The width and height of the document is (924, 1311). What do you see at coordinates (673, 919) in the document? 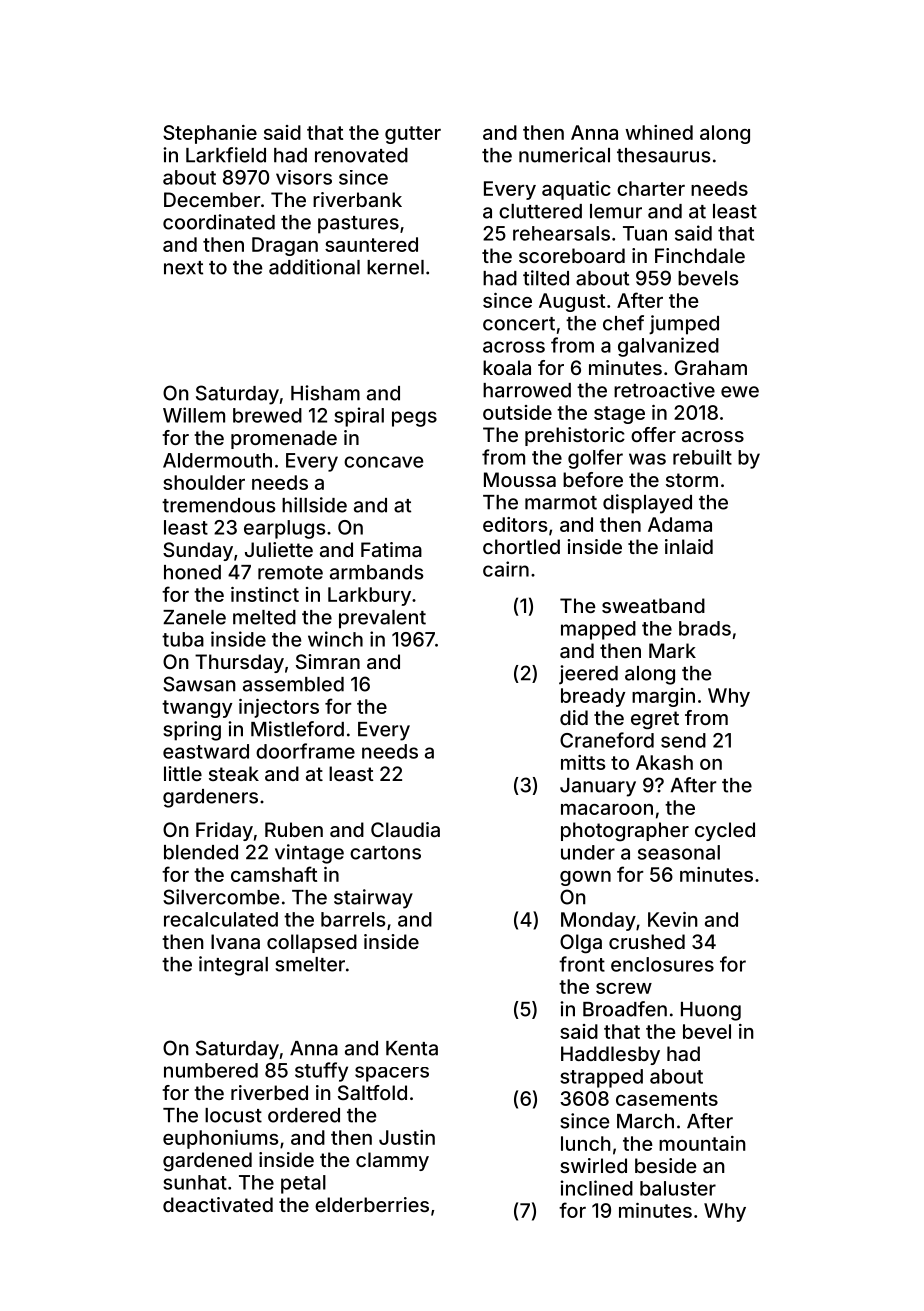
I see `Kevin` at bounding box center [673, 919].
